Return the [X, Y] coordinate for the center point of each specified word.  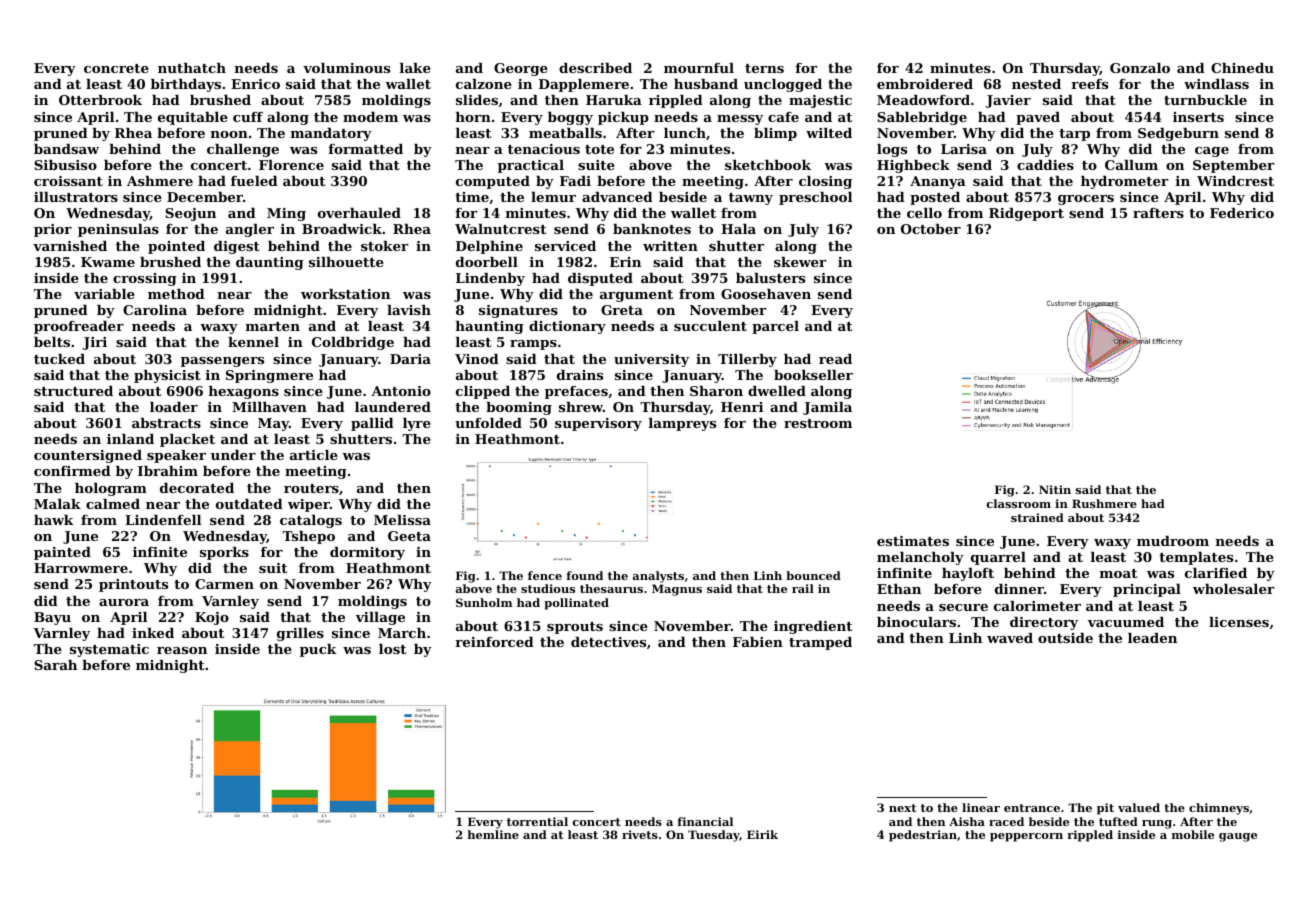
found [584, 575]
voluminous [346, 68]
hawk [53, 520]
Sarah [55, 665]
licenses [1239, 622]
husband [706, 84]
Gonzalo [1140, 68]
